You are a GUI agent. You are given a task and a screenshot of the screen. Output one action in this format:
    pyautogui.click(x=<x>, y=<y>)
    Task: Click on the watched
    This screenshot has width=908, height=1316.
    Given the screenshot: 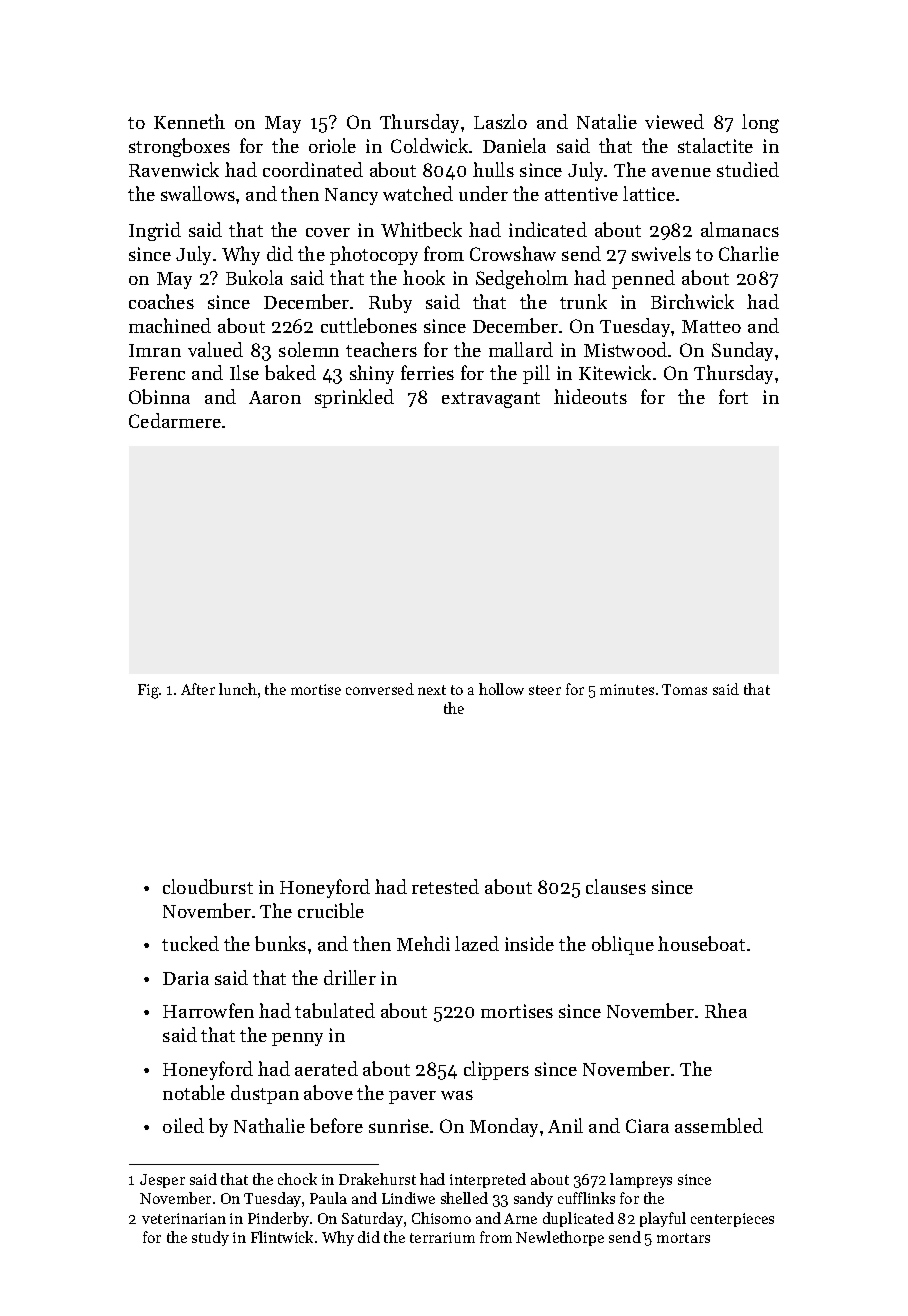 What is the action you would take?
    pyautogui.click(x=418, y=193)
